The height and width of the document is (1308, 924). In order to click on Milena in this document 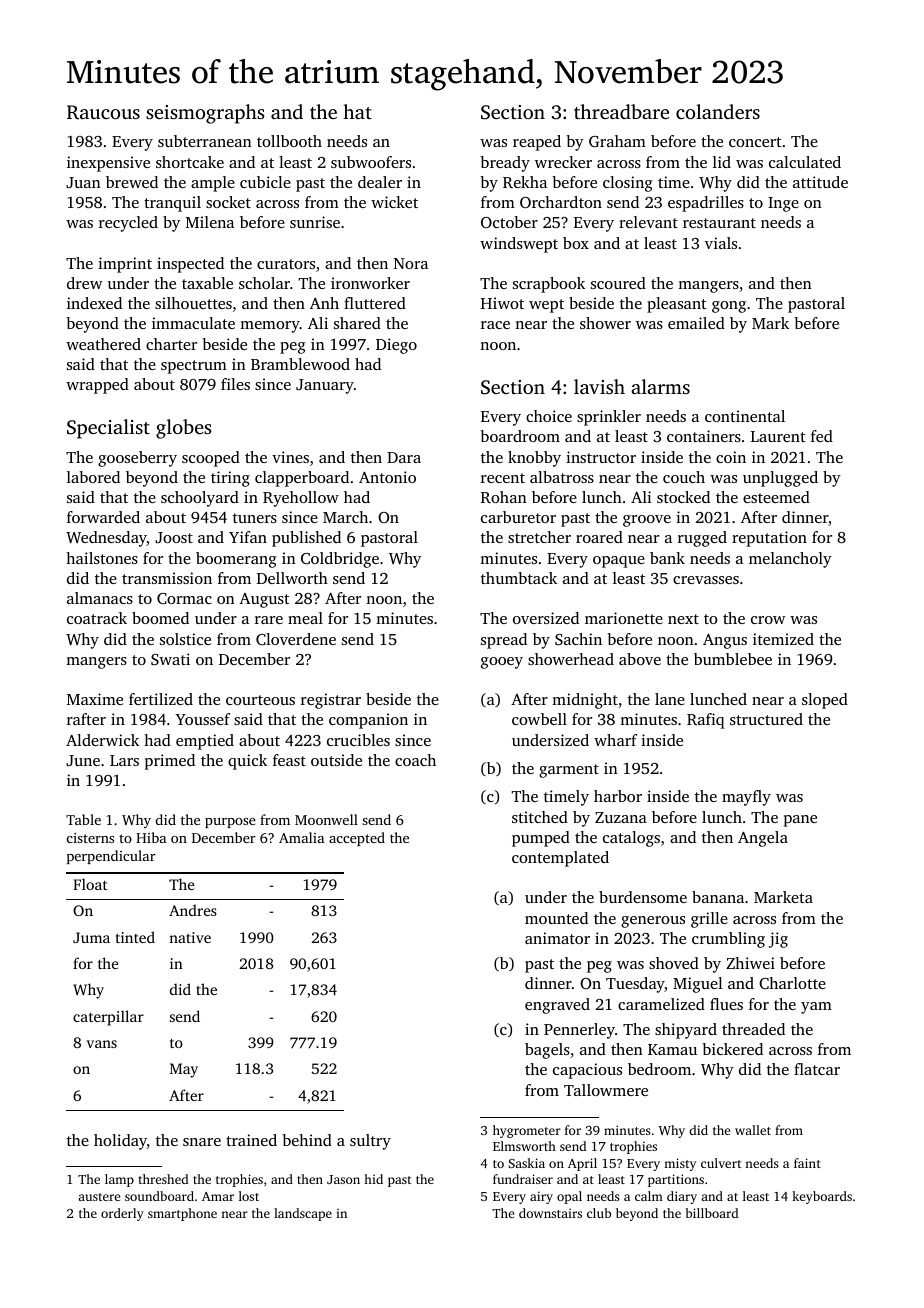, I will do `click(210, 222)`.
